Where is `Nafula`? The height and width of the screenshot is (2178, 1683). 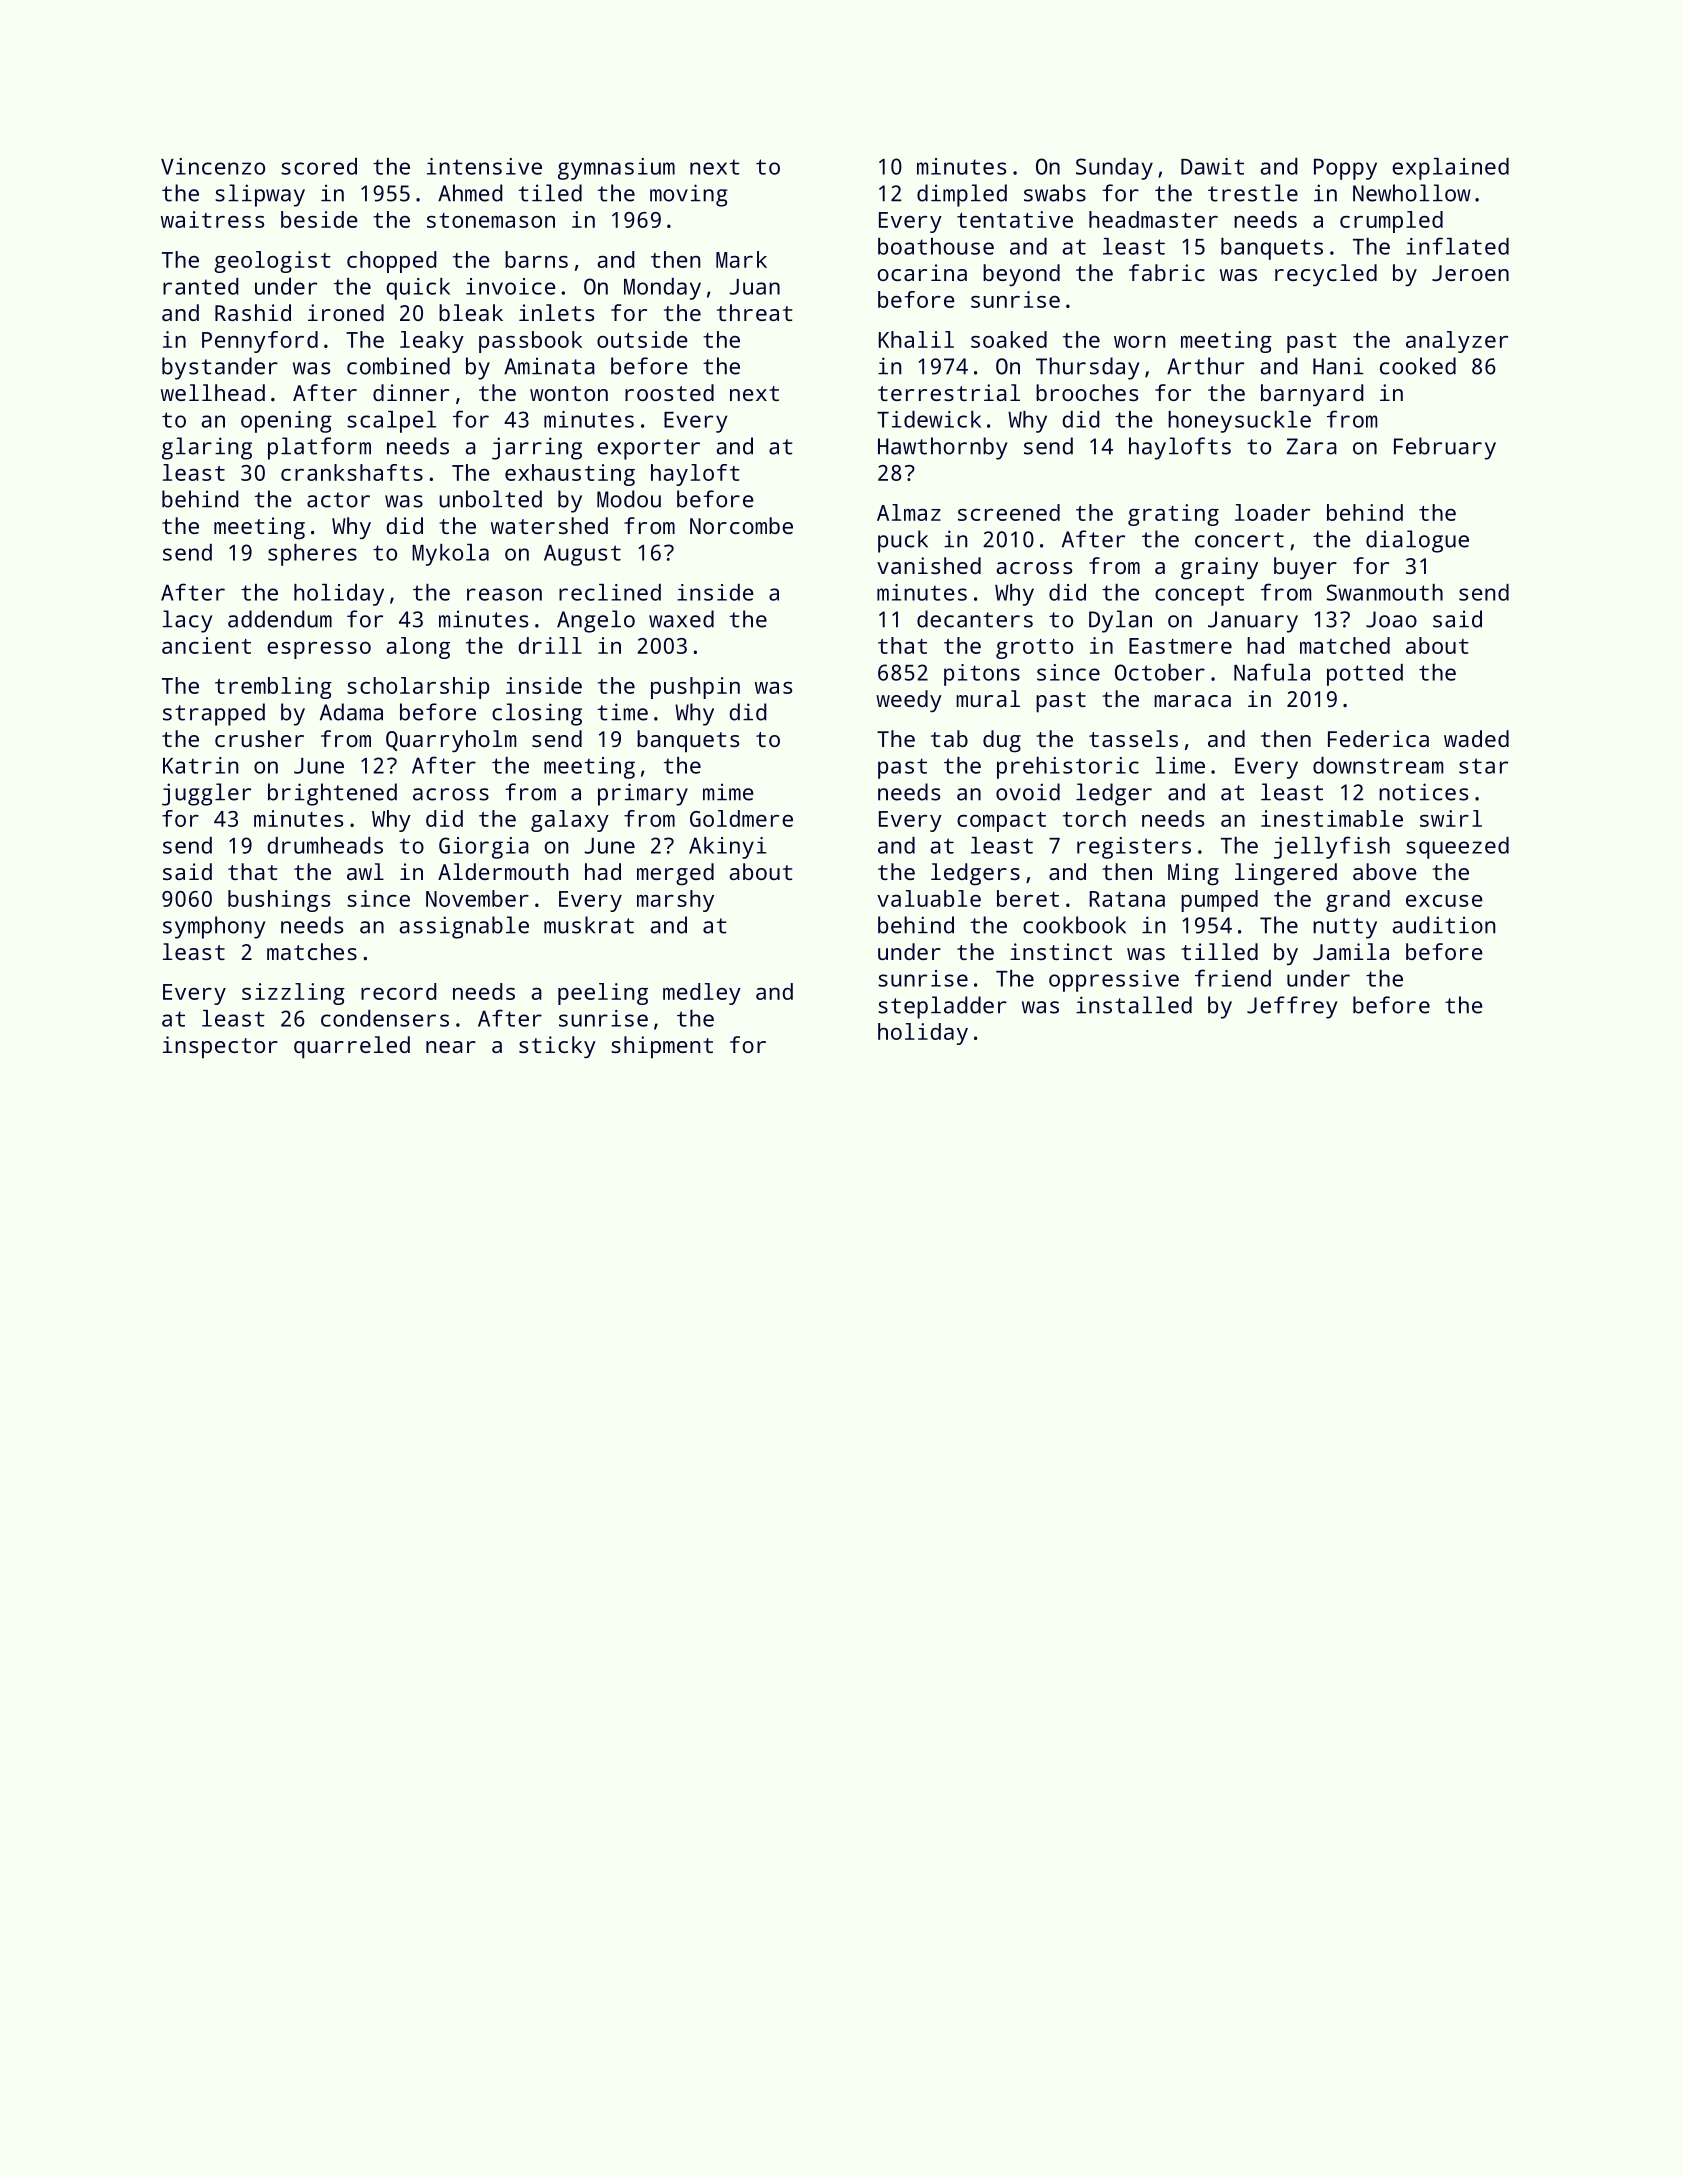 Nafula is located at coordinates (1272, 672).
